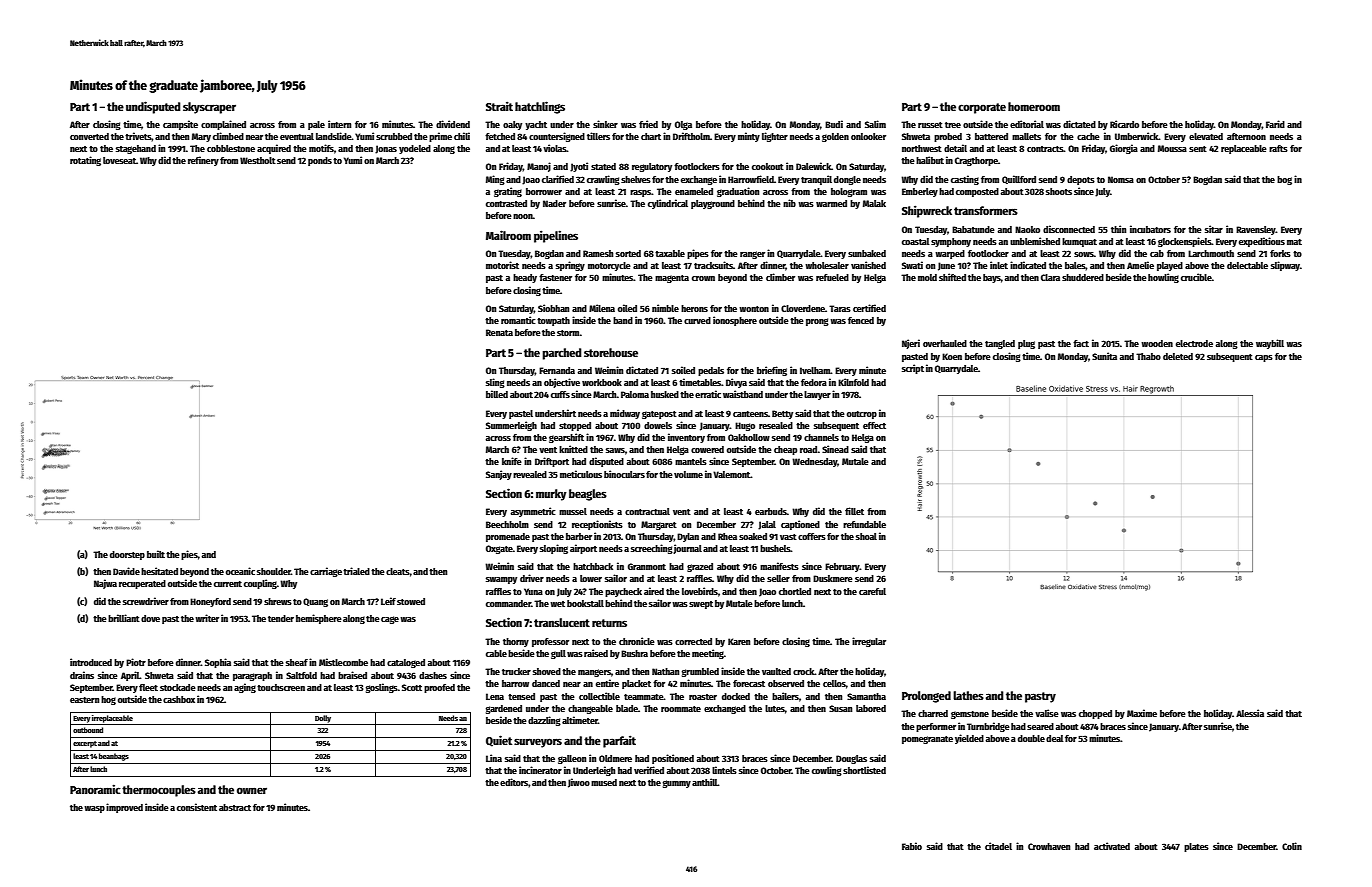 The image size is (1372, 887). Describe the element at coordinates (659, 525) in the screenshot. I see `Margaret` at that location.
